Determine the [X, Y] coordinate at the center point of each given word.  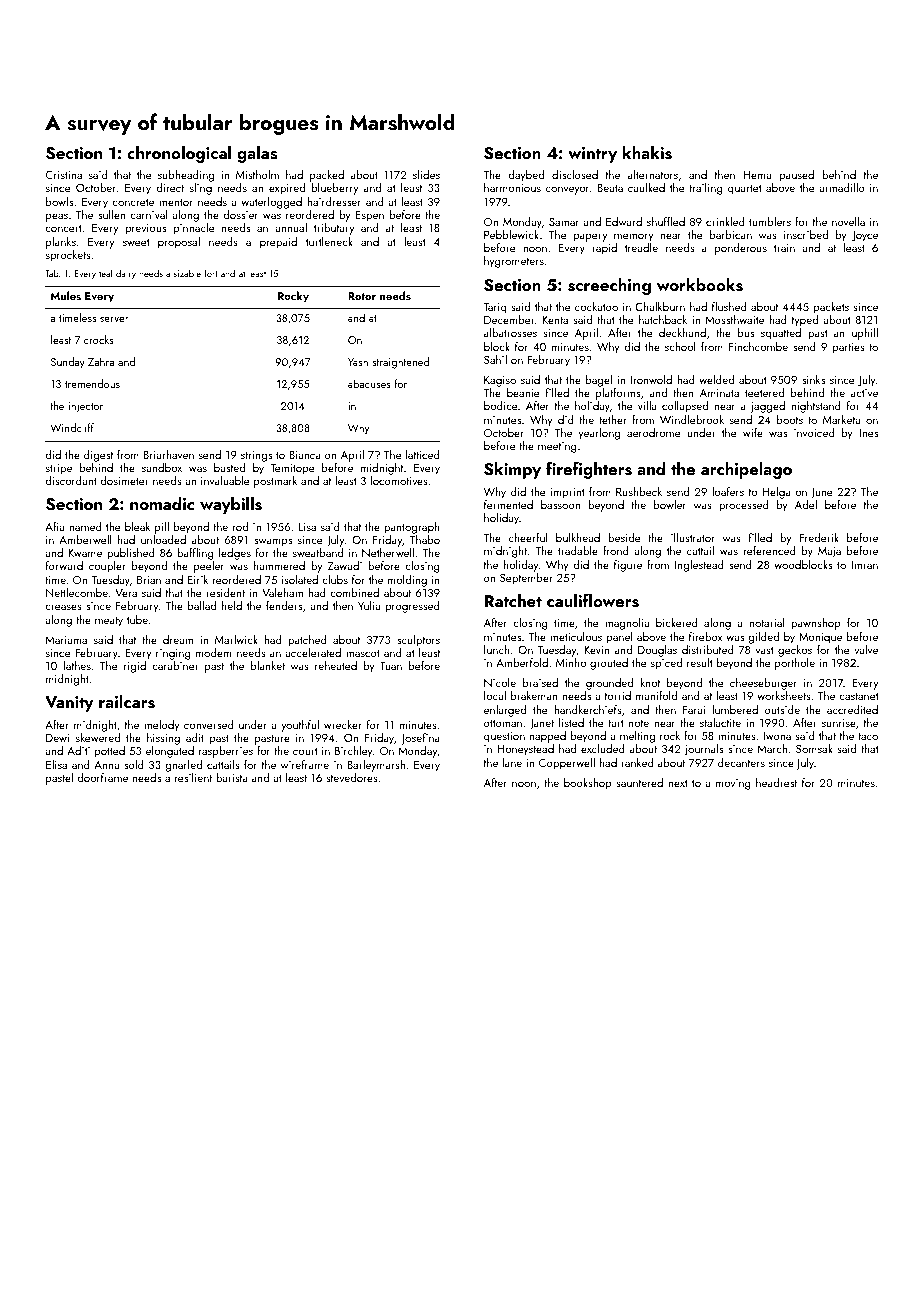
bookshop [587, 784]
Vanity [69, 704]
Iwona [777, 736]
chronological [179, 154]
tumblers [770, 221]
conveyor [567, 190]
